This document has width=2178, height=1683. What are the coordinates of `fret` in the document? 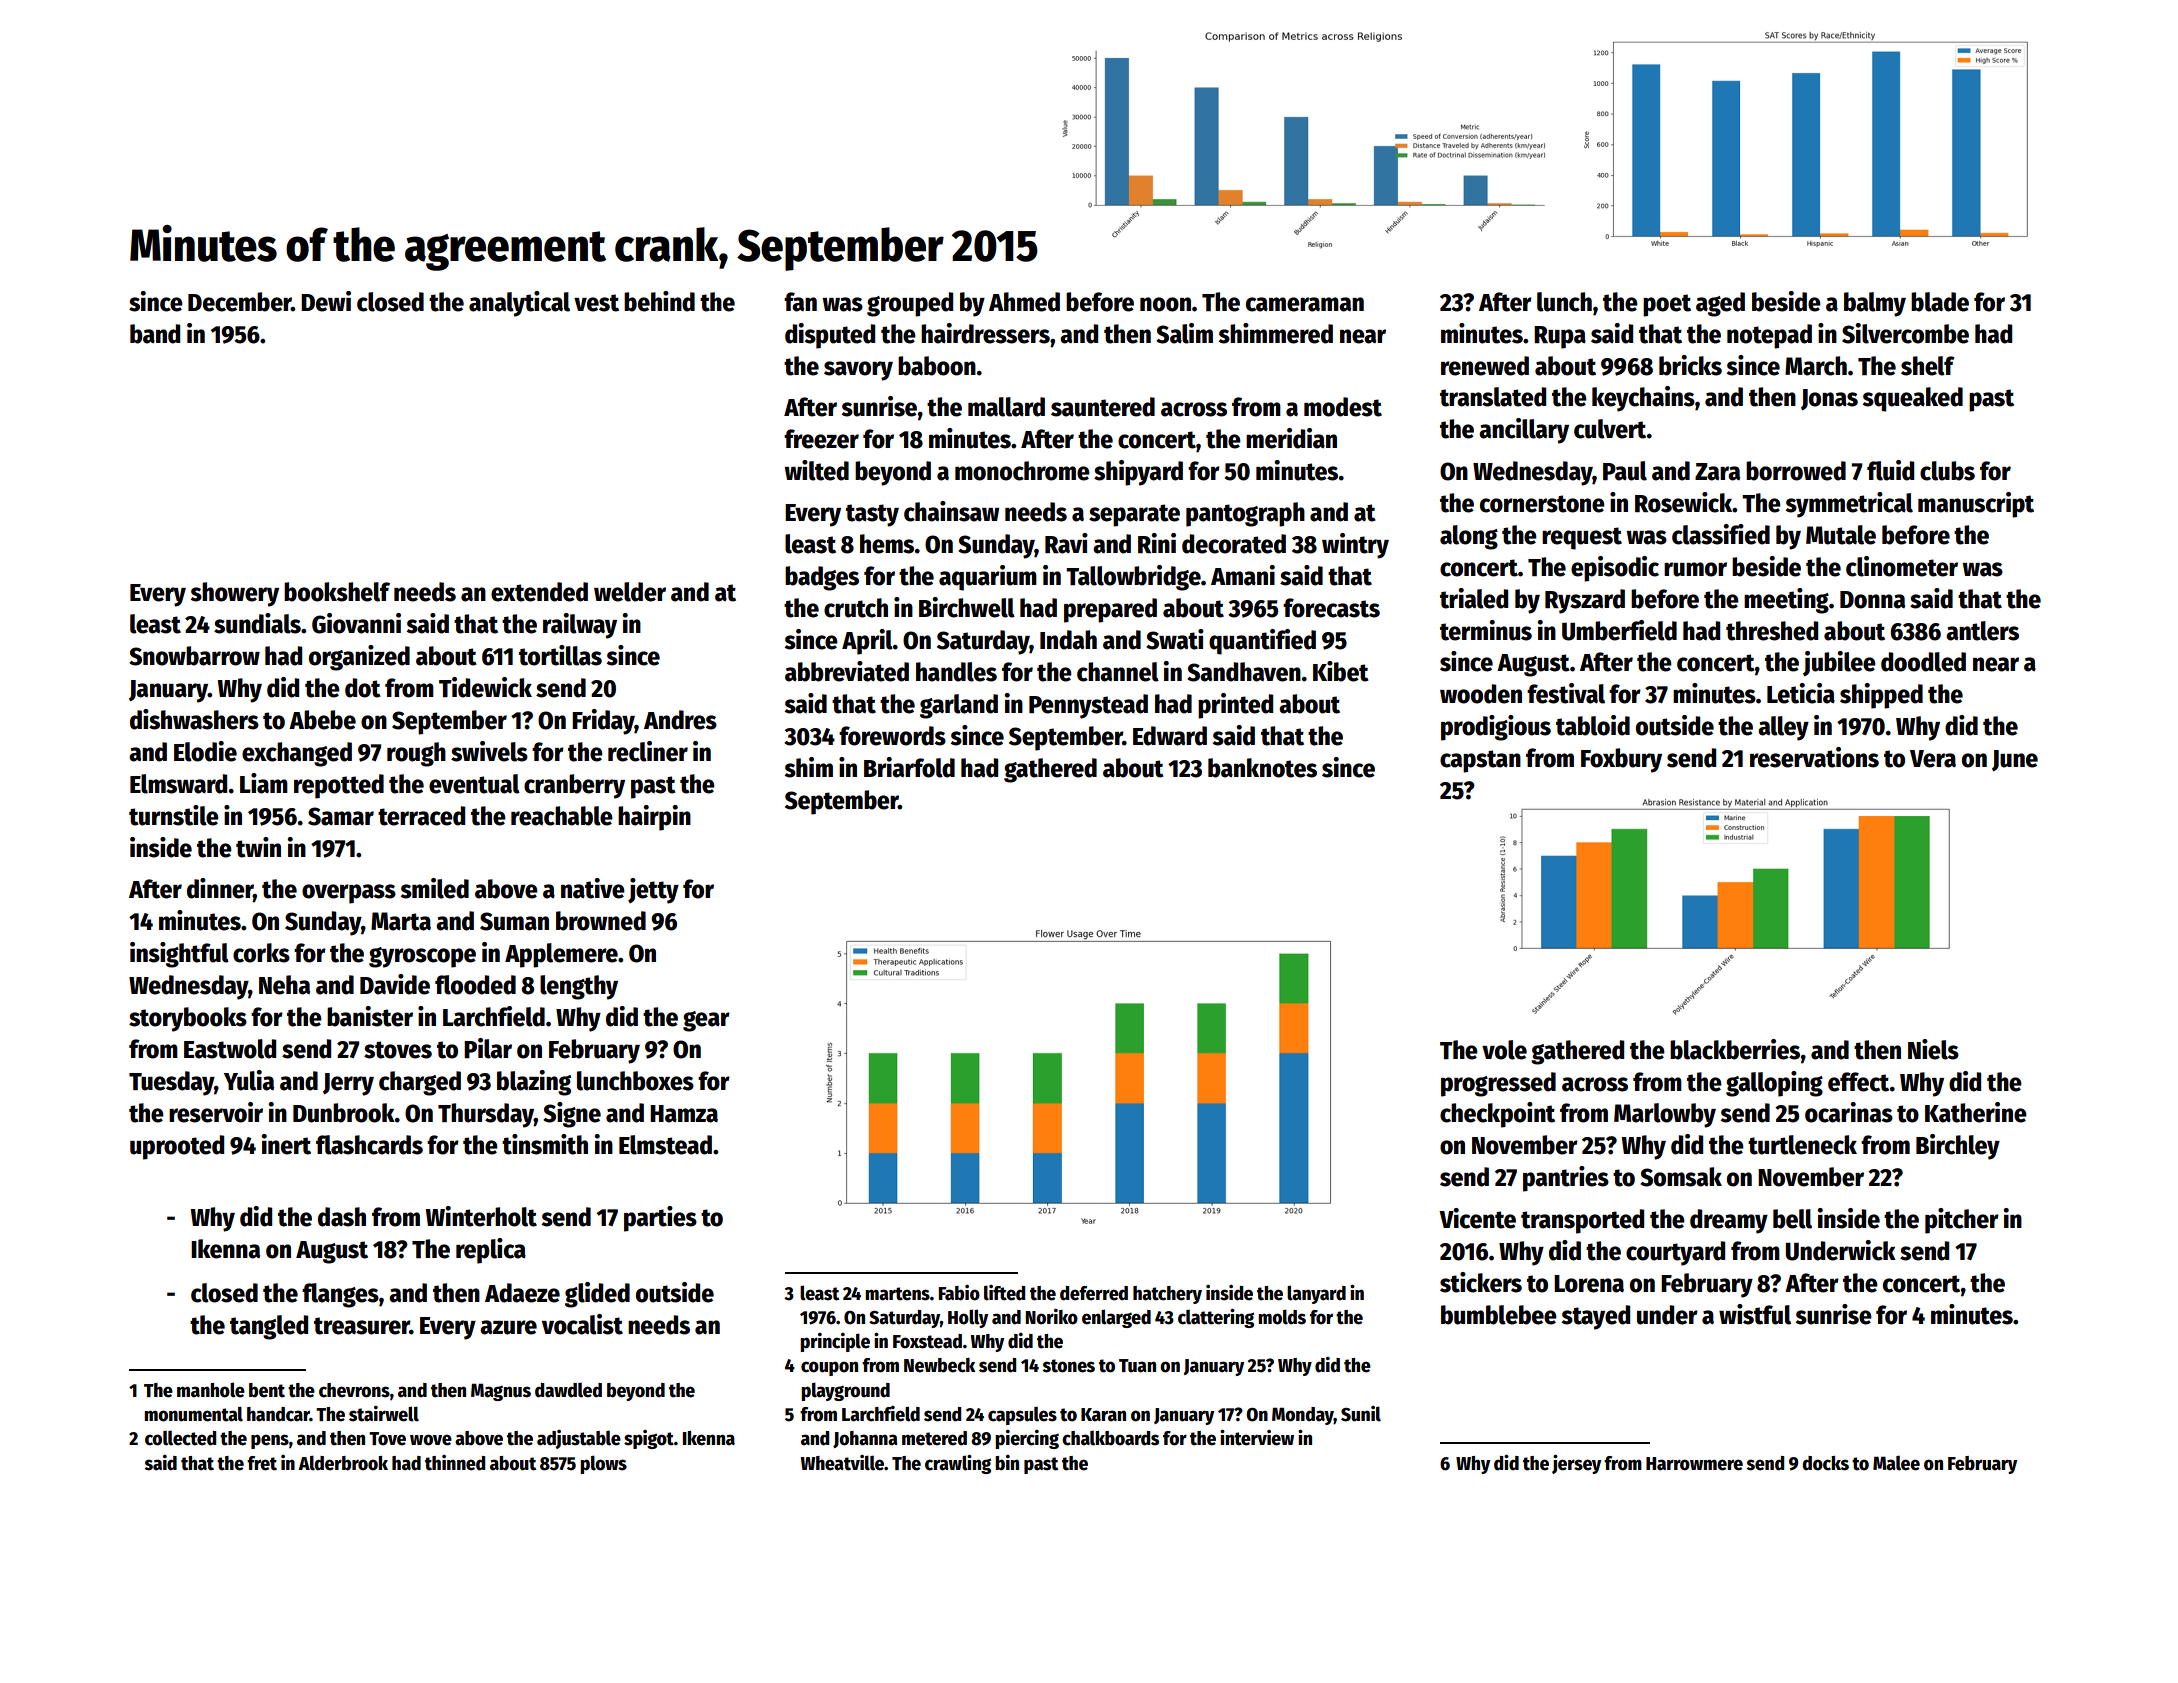 It's located at (262, 1463).
